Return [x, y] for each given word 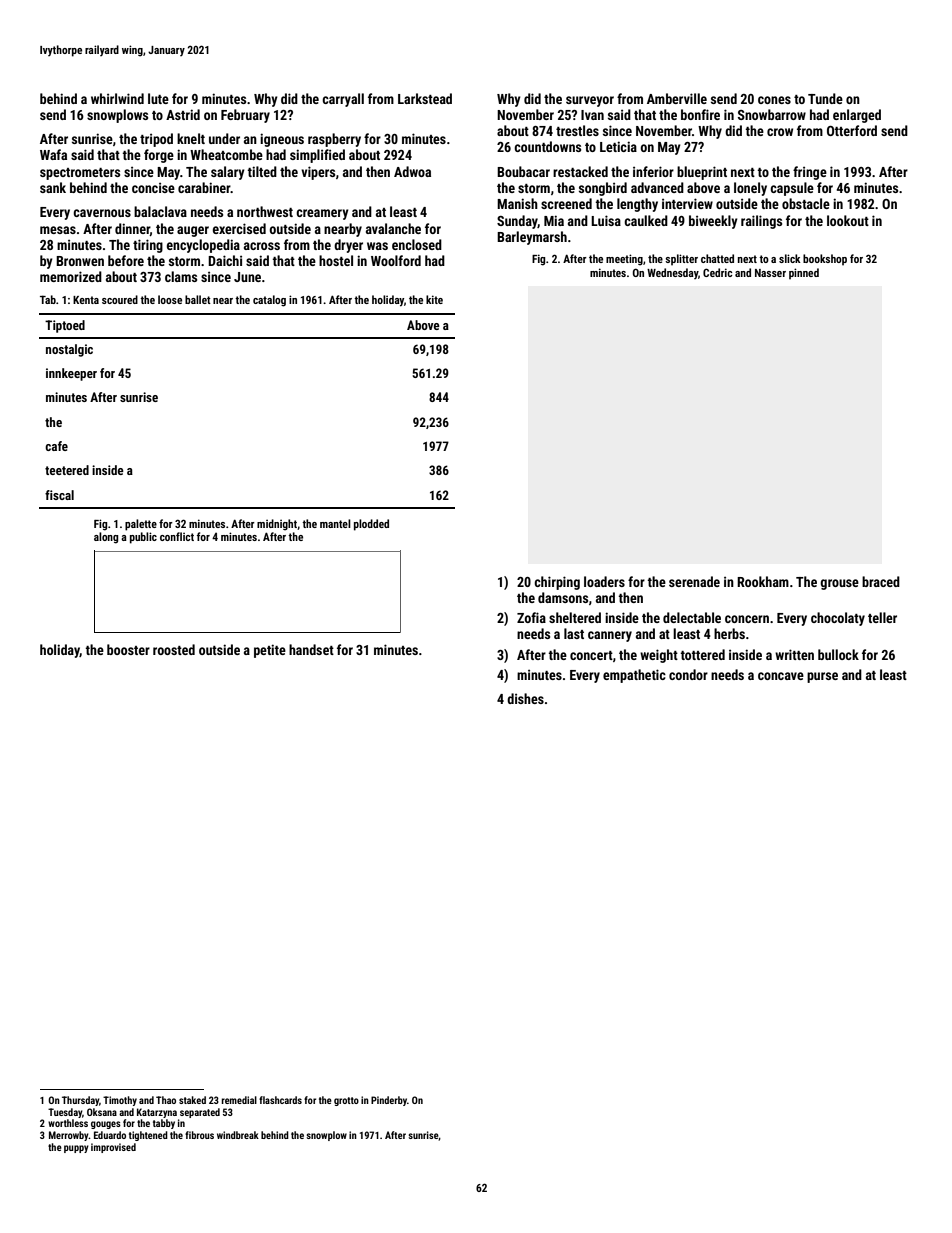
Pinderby [389, 1101]
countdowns [547, 146]
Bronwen [80, 261]
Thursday [80, 1101]
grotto [346, 1101]
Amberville [677, 98]
